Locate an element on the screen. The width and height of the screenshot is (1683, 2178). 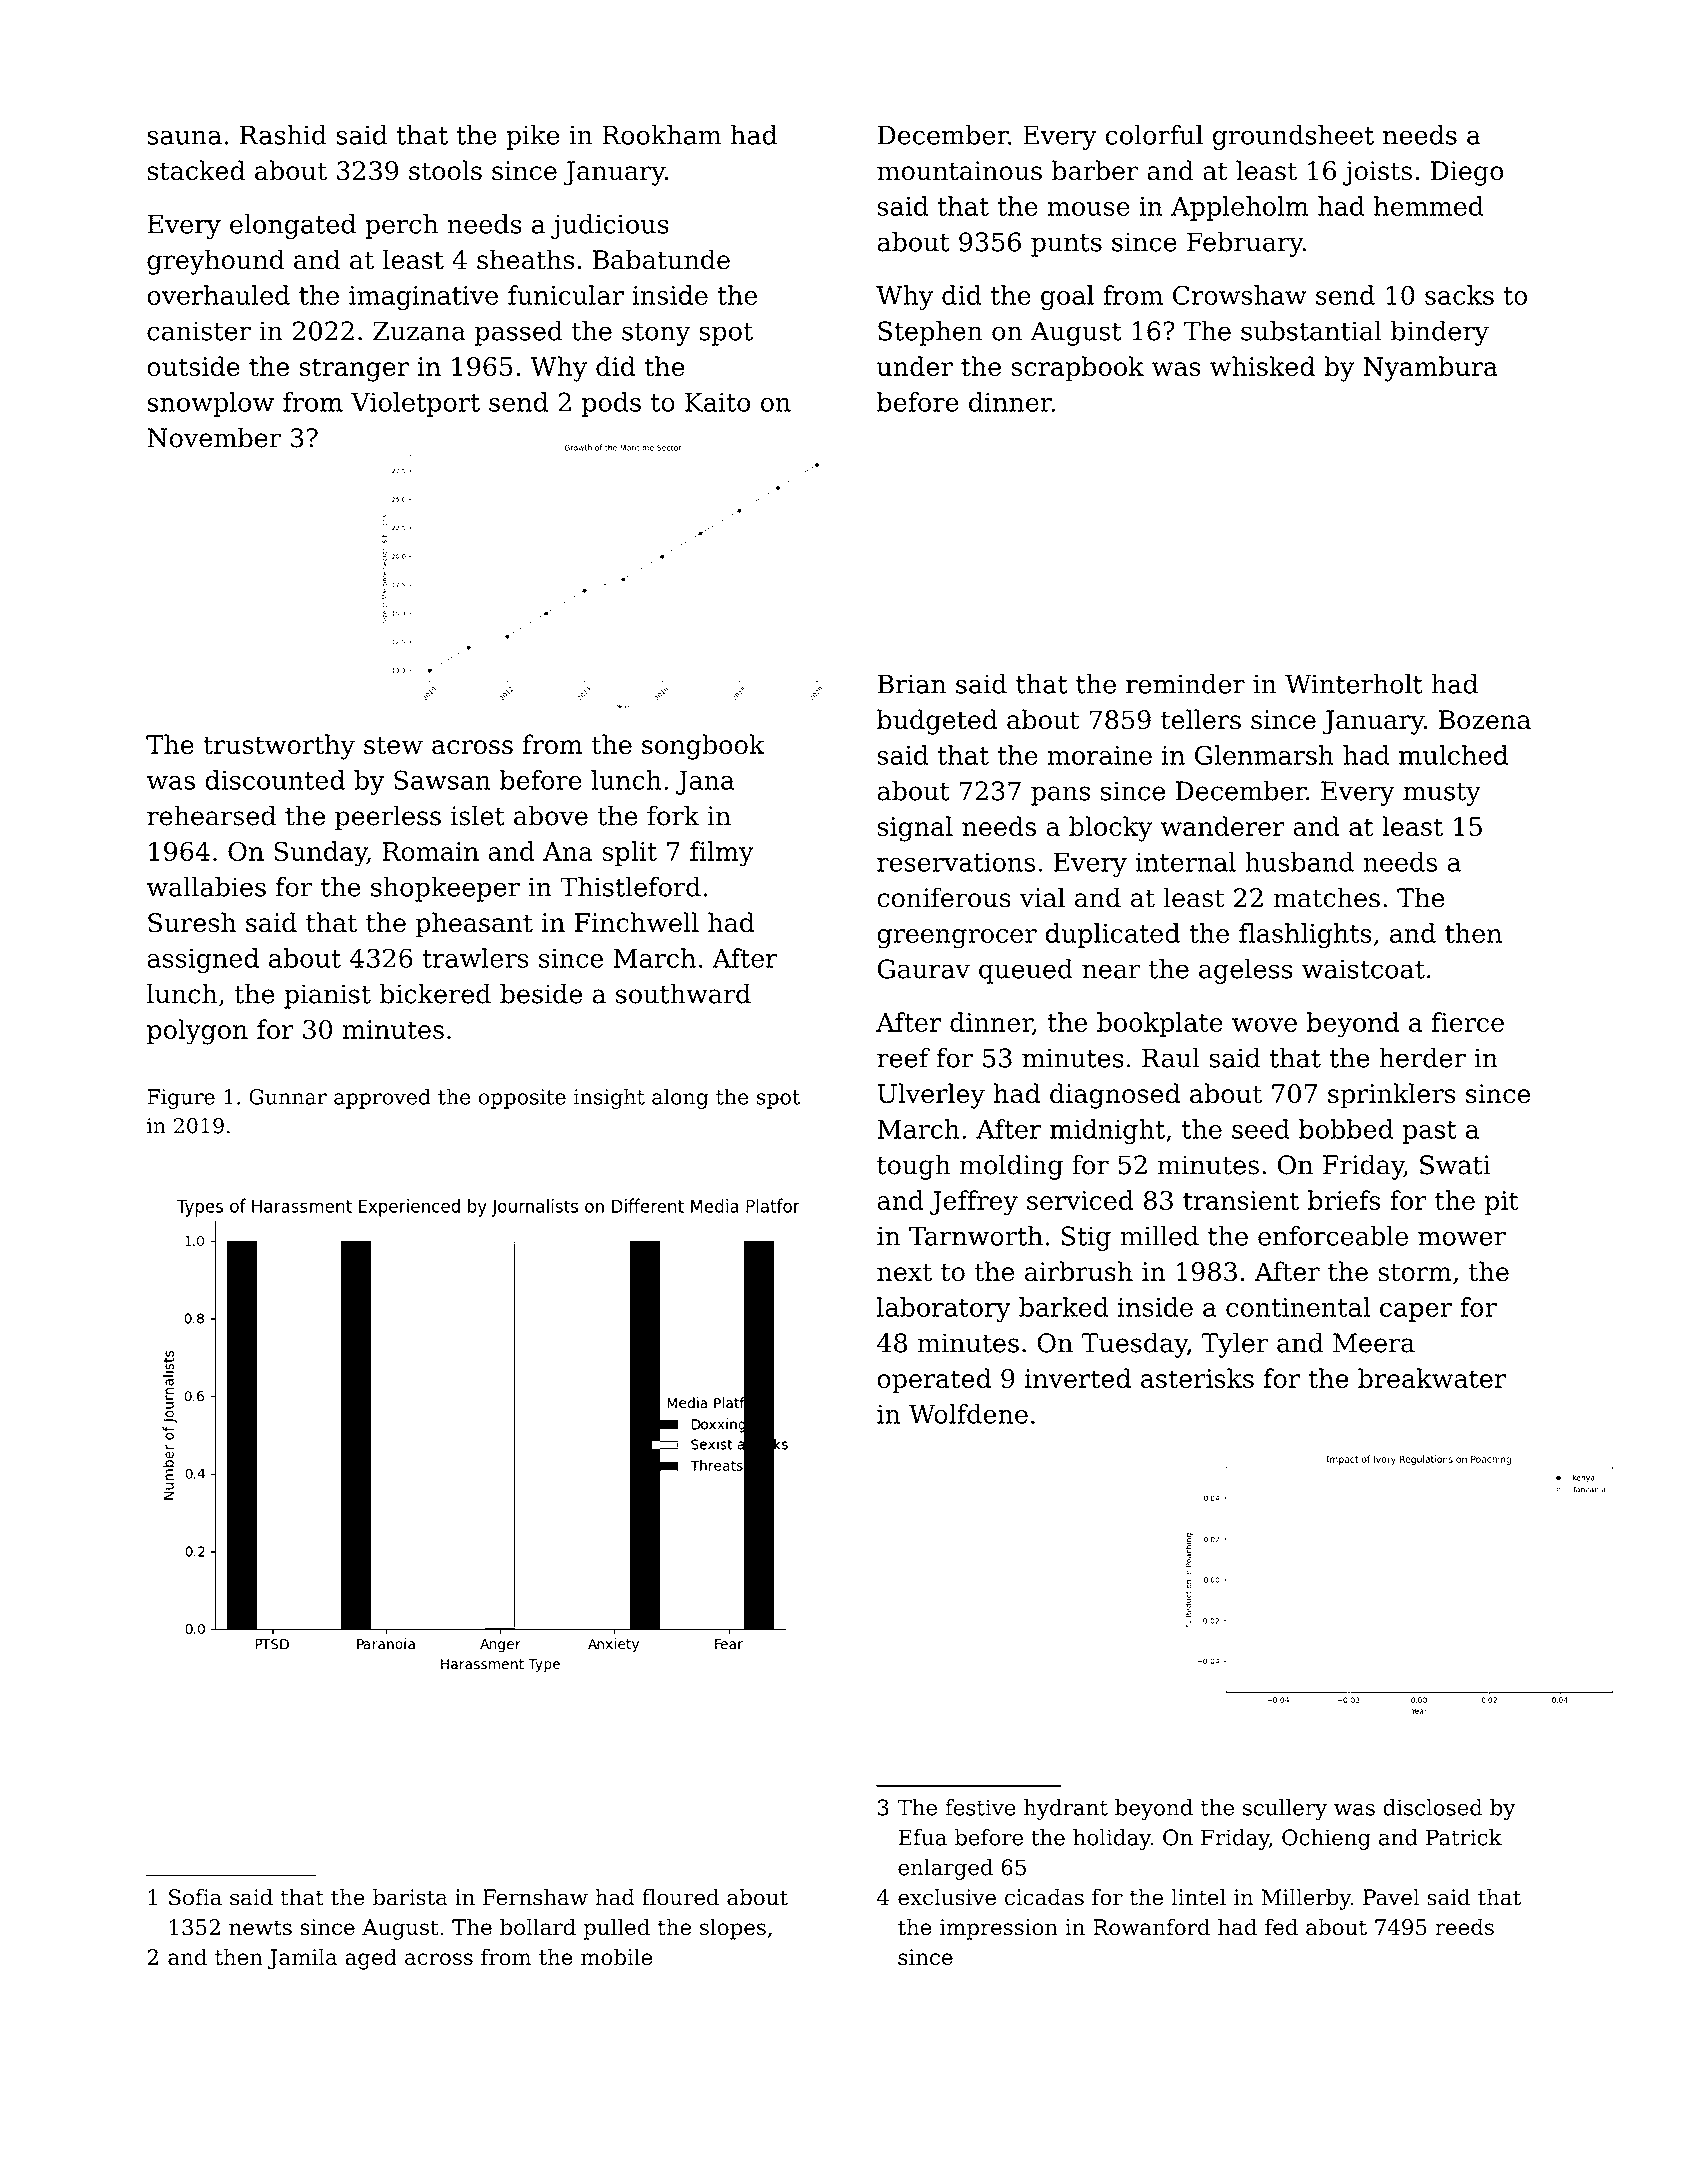
Rookham is located at coordinates (662, 135).
